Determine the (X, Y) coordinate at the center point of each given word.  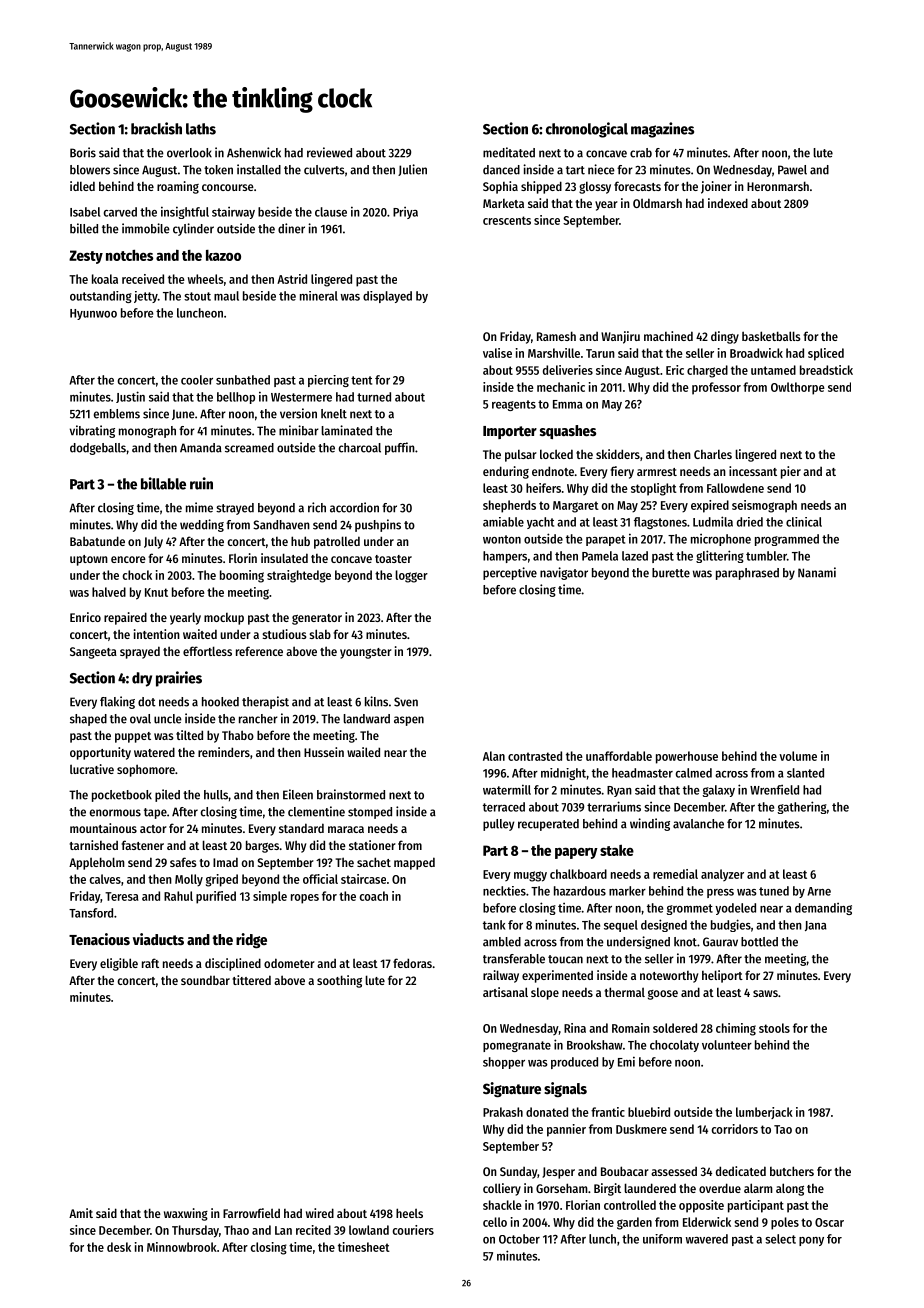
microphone (721, 540)
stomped (370, 813)
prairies (179, 679)
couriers (413, 1230)
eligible (119, 964)
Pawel (792, 170)
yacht (540, 523)
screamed (249, 448)
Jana (816, 926)
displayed (387, 297)
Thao (236, 1230)
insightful (185, 213)
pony (811, 1241)
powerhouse (687, 757)
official (320, 879)
